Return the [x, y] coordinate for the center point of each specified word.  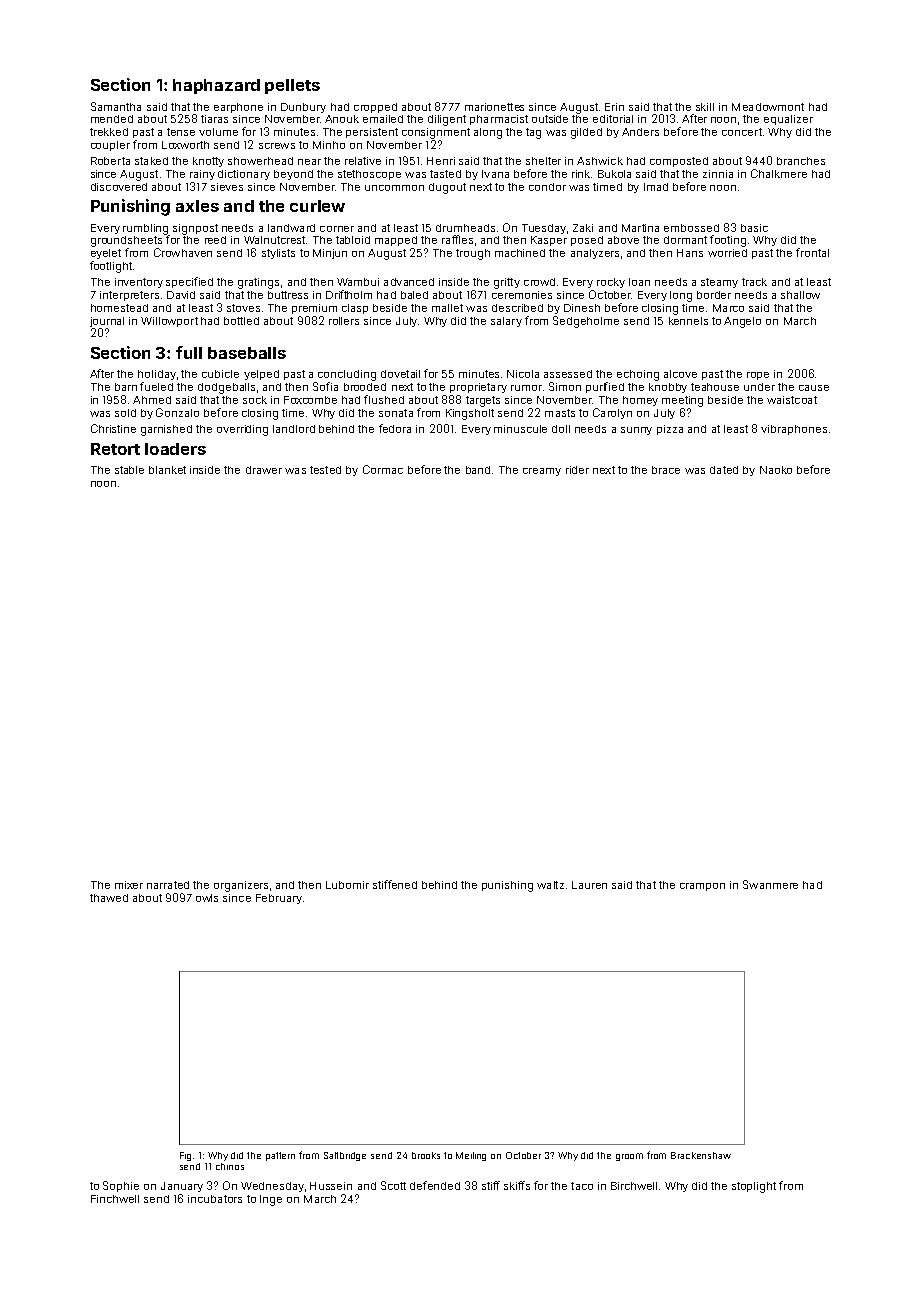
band [478, 470]
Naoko [776, 470]
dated [724, 470]
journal [107, 322]
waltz [550, 885]
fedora [395, 428]
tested [325, 470]
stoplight [754, 1187]
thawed [109, 898]
